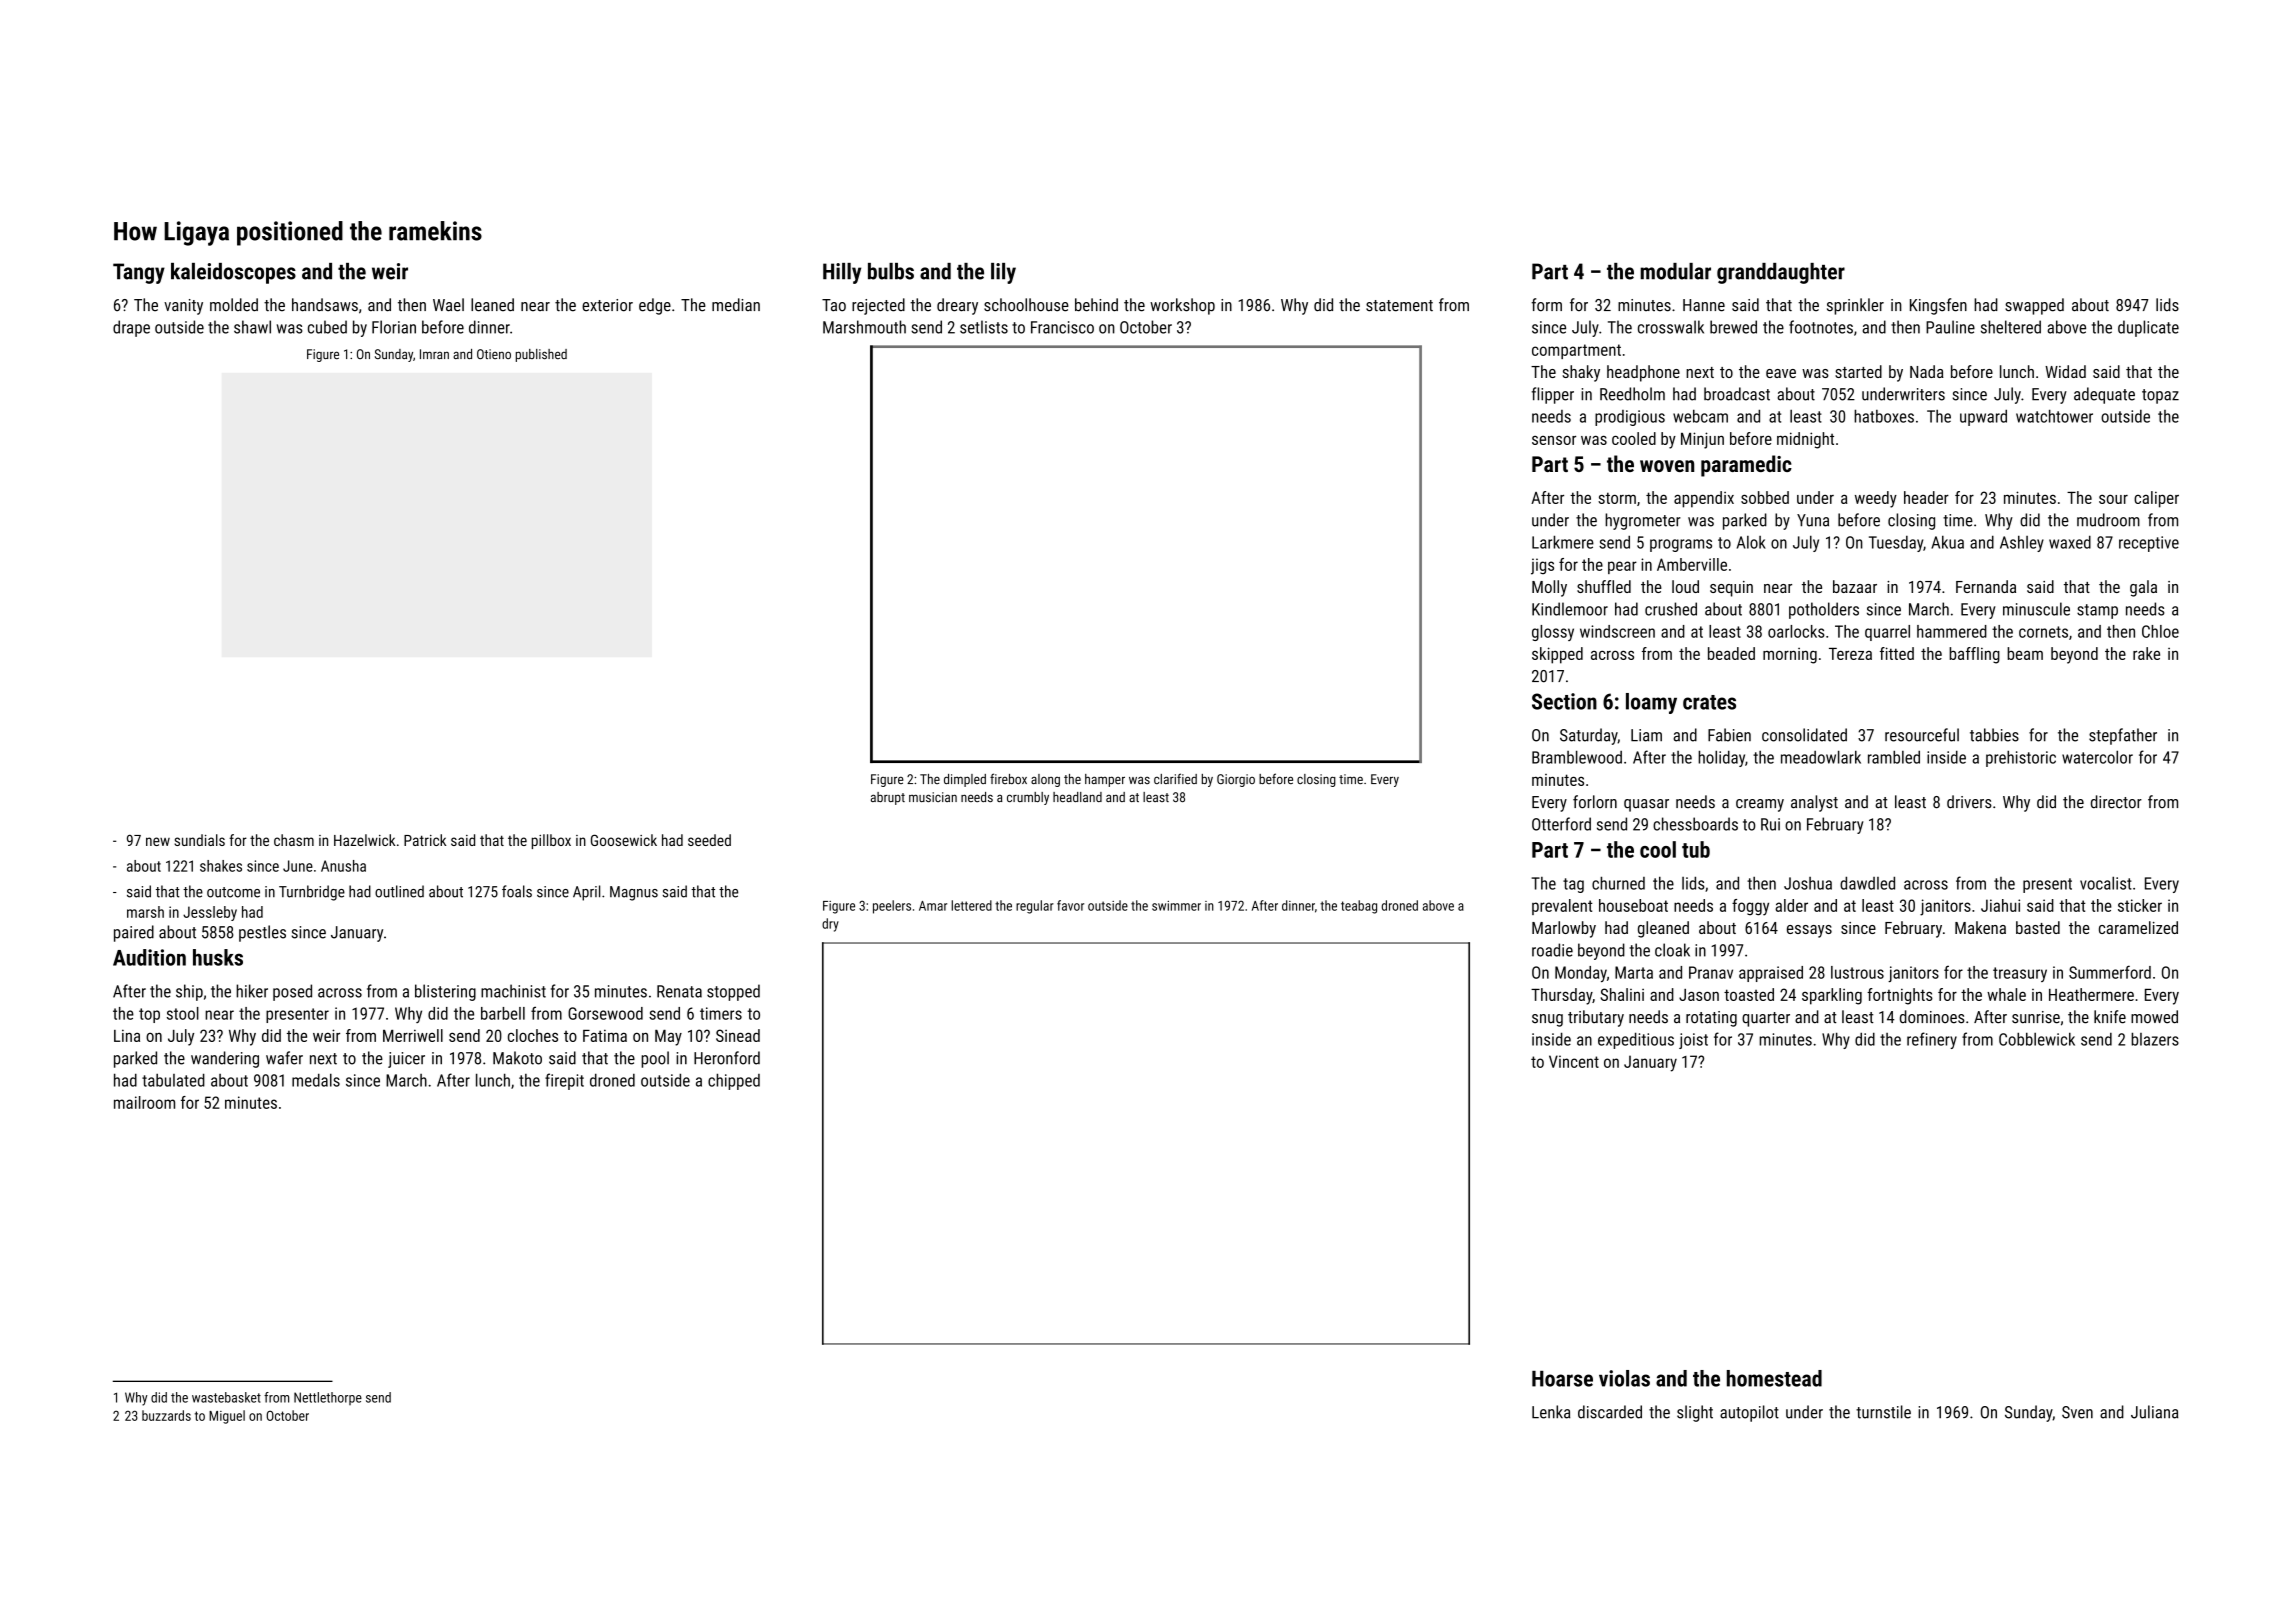 This screenshot has width=2292, height=1620. What do you see at coordinates (448, 305) in the screenshot?
I see `Wael` at bounding box center [448, 305].
